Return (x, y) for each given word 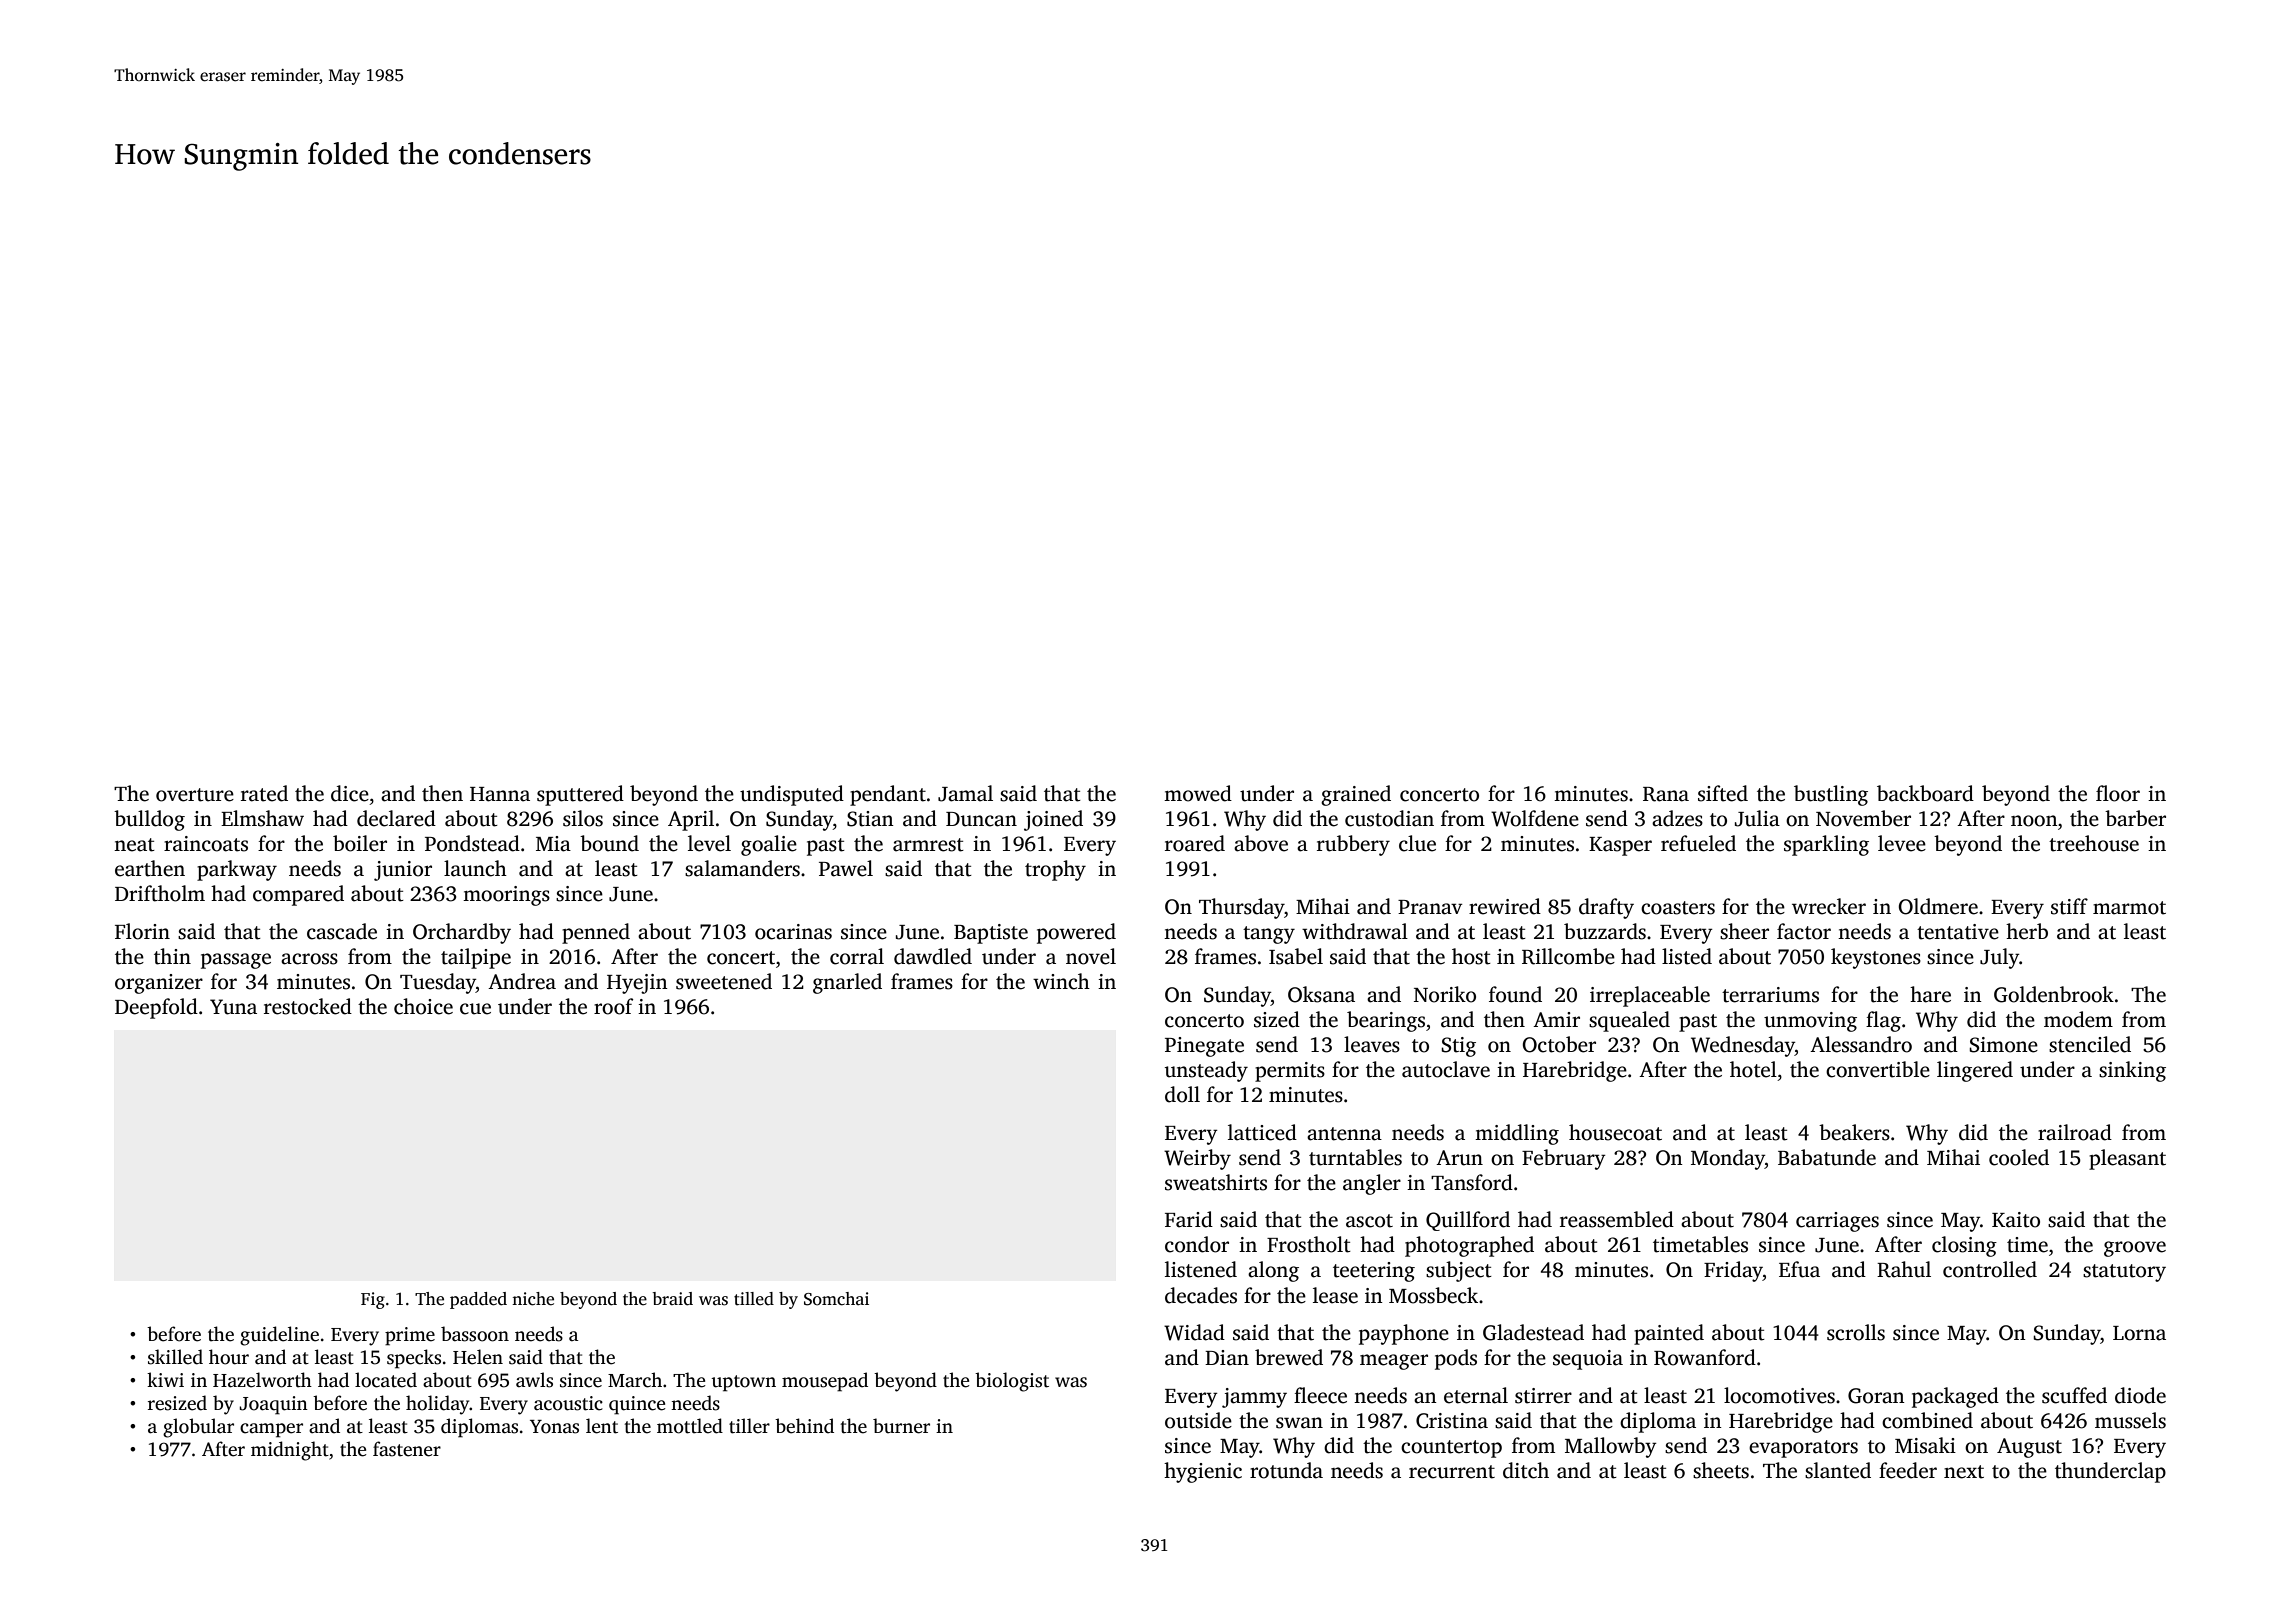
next (1964, 1472)
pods (1456, 1359)
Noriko (1445, 994)
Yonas (554, 1427)
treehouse (2094, 843)
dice (350, 793)
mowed (1198, 793)
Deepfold (156, 1008)
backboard (1925, 793)
